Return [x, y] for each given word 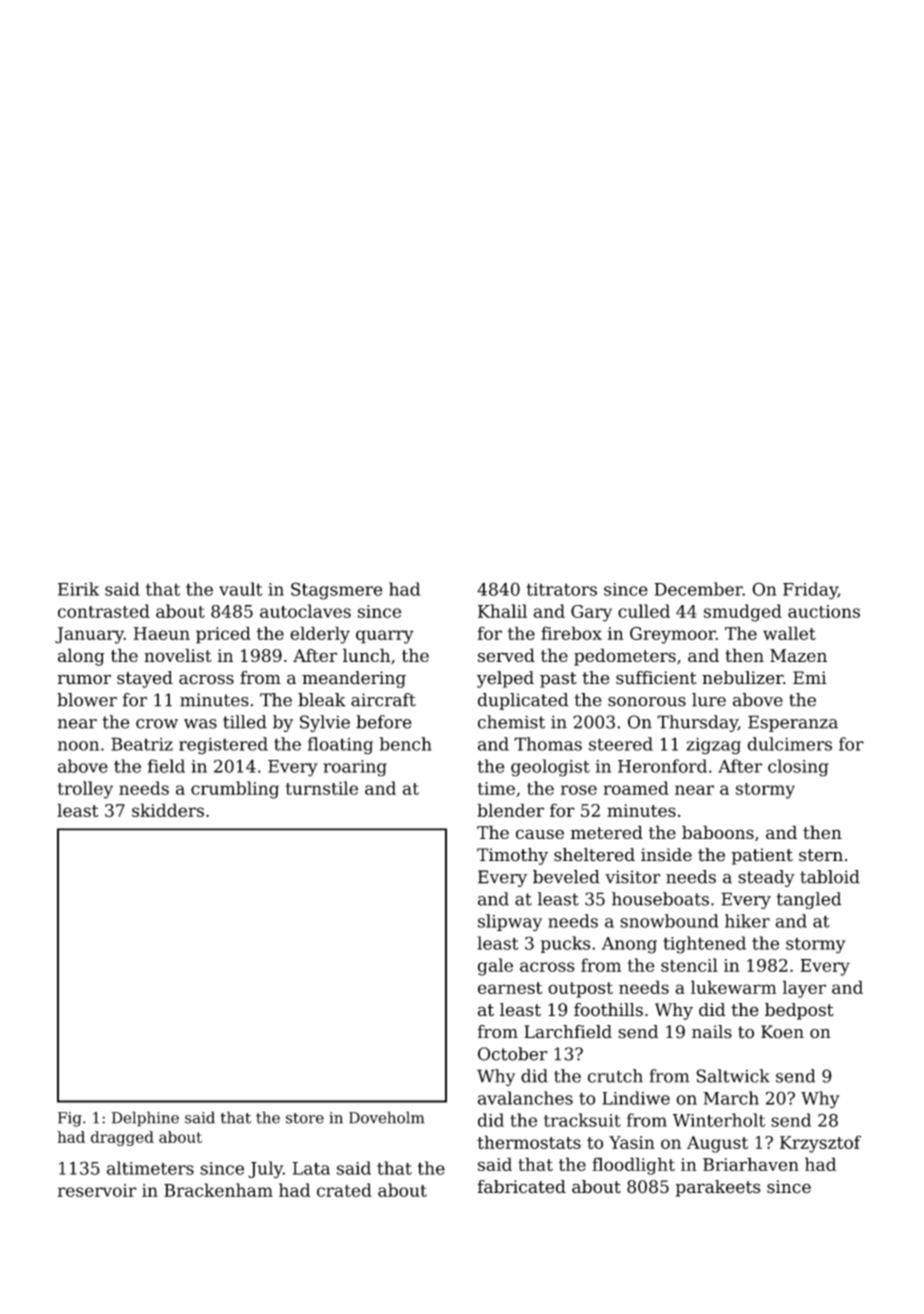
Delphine [145, 1119]
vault [240, 589]
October [513, 1054]
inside [666, 855]
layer [804, 989]
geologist [550, 768]
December [698, 589]
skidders [168, 810]
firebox [571, 633]
